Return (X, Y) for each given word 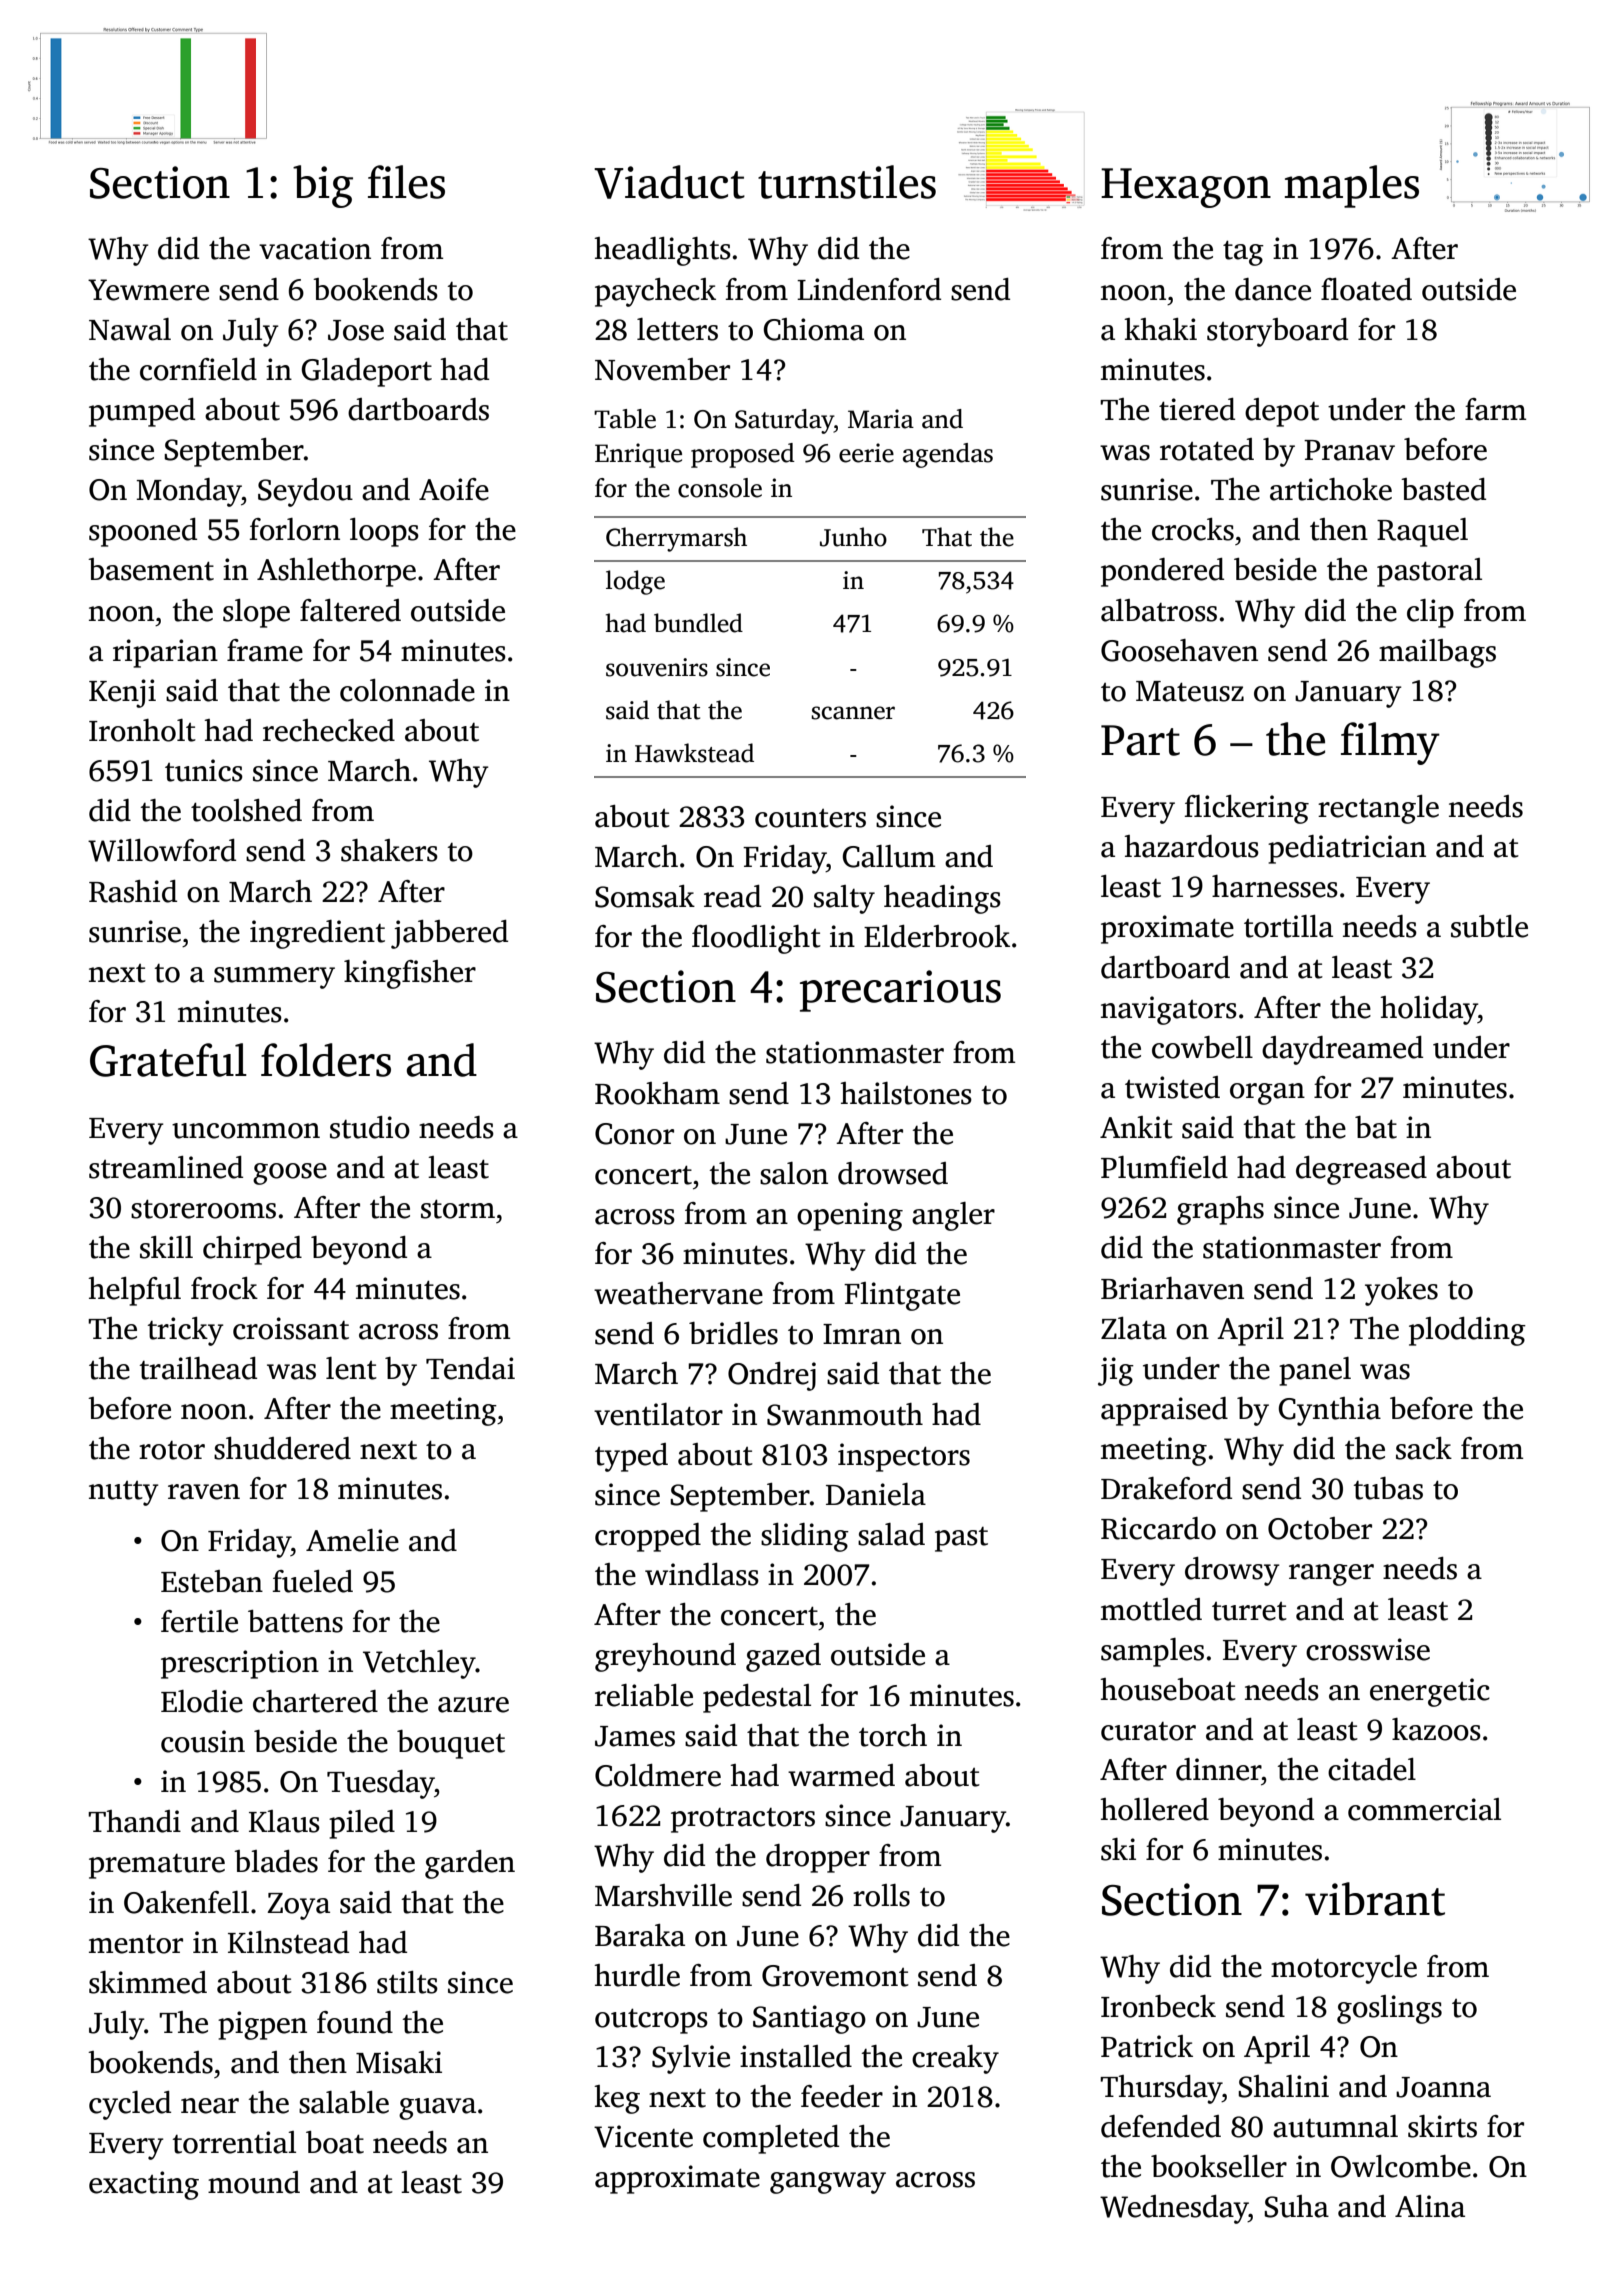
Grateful (168, 1060)
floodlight (756, 939)
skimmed (148, 1982)
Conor (634, 1134)
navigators (1169, 1010)
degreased (1361, 1170)
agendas (948, 455)
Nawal (130, 329)
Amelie (352, 1540)
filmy (1390, 743)
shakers (389, 850)
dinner (1218, 1769)
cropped (648, 1537)
